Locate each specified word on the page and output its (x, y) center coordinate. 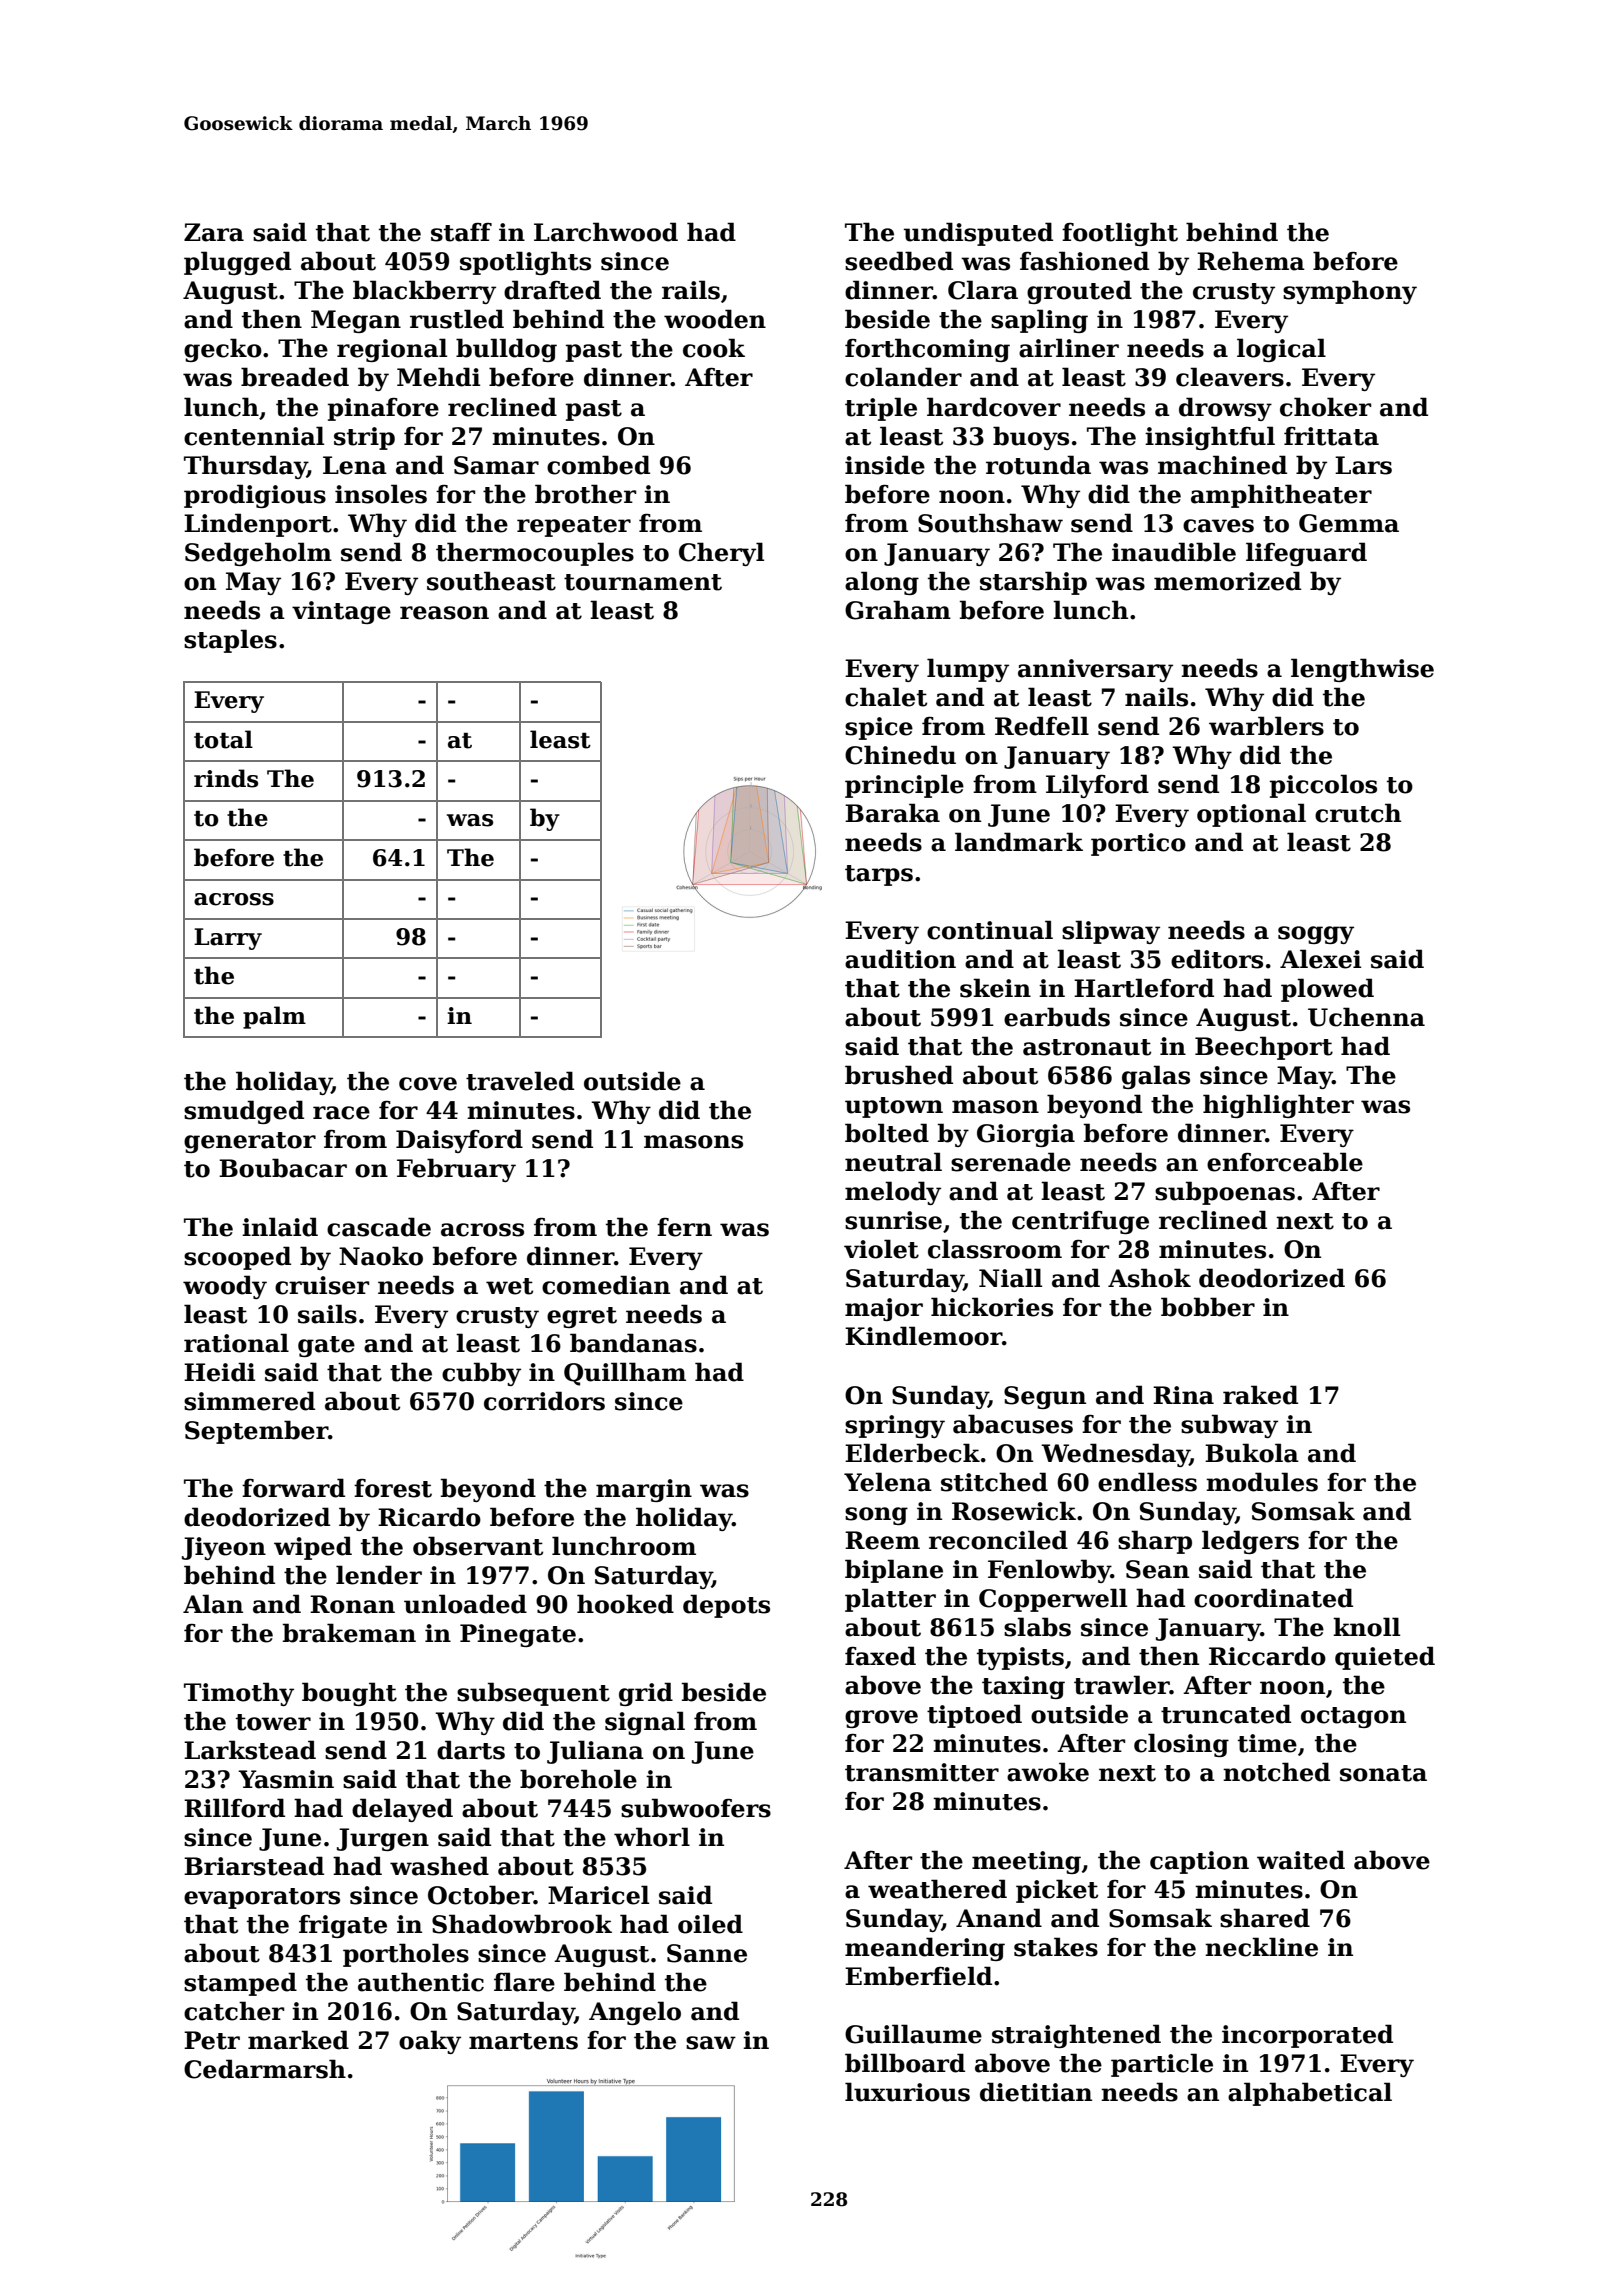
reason (444, 613)
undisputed (978, 234)
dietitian (1036, 2092)
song (876, 1516)
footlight (1120, 234)
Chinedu (900, 755)
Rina (1183, 1395)
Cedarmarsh (265, 2069)
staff (461, 232)
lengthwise (1362, 670)
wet (509, 1286)
